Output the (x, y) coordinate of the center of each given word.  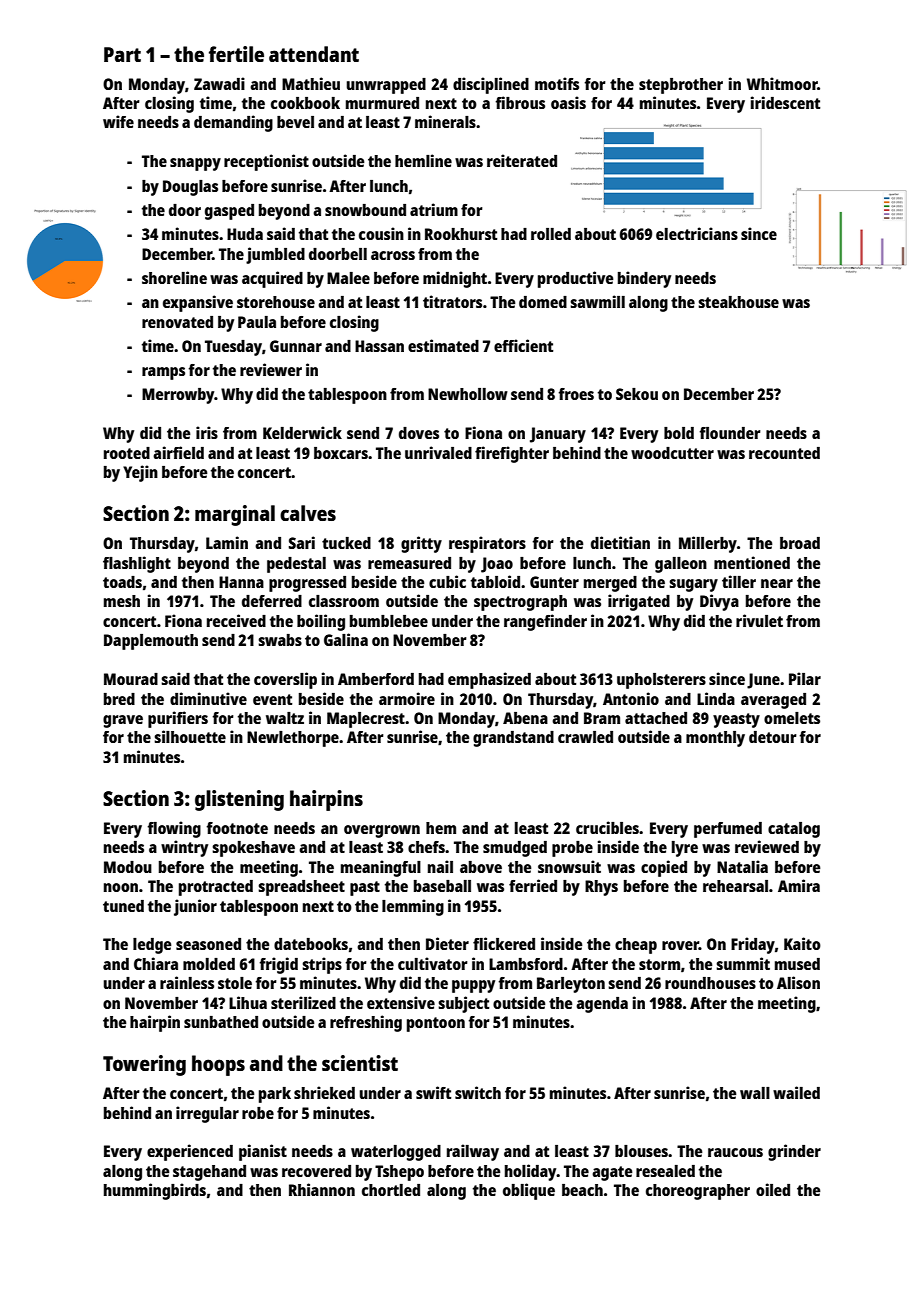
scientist (360, 1063)
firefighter (512, 454)
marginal (235, 515)
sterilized (303, 1002)
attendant (314, 54)
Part (122, 54)
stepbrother (681, 86)
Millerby (708, 544)
